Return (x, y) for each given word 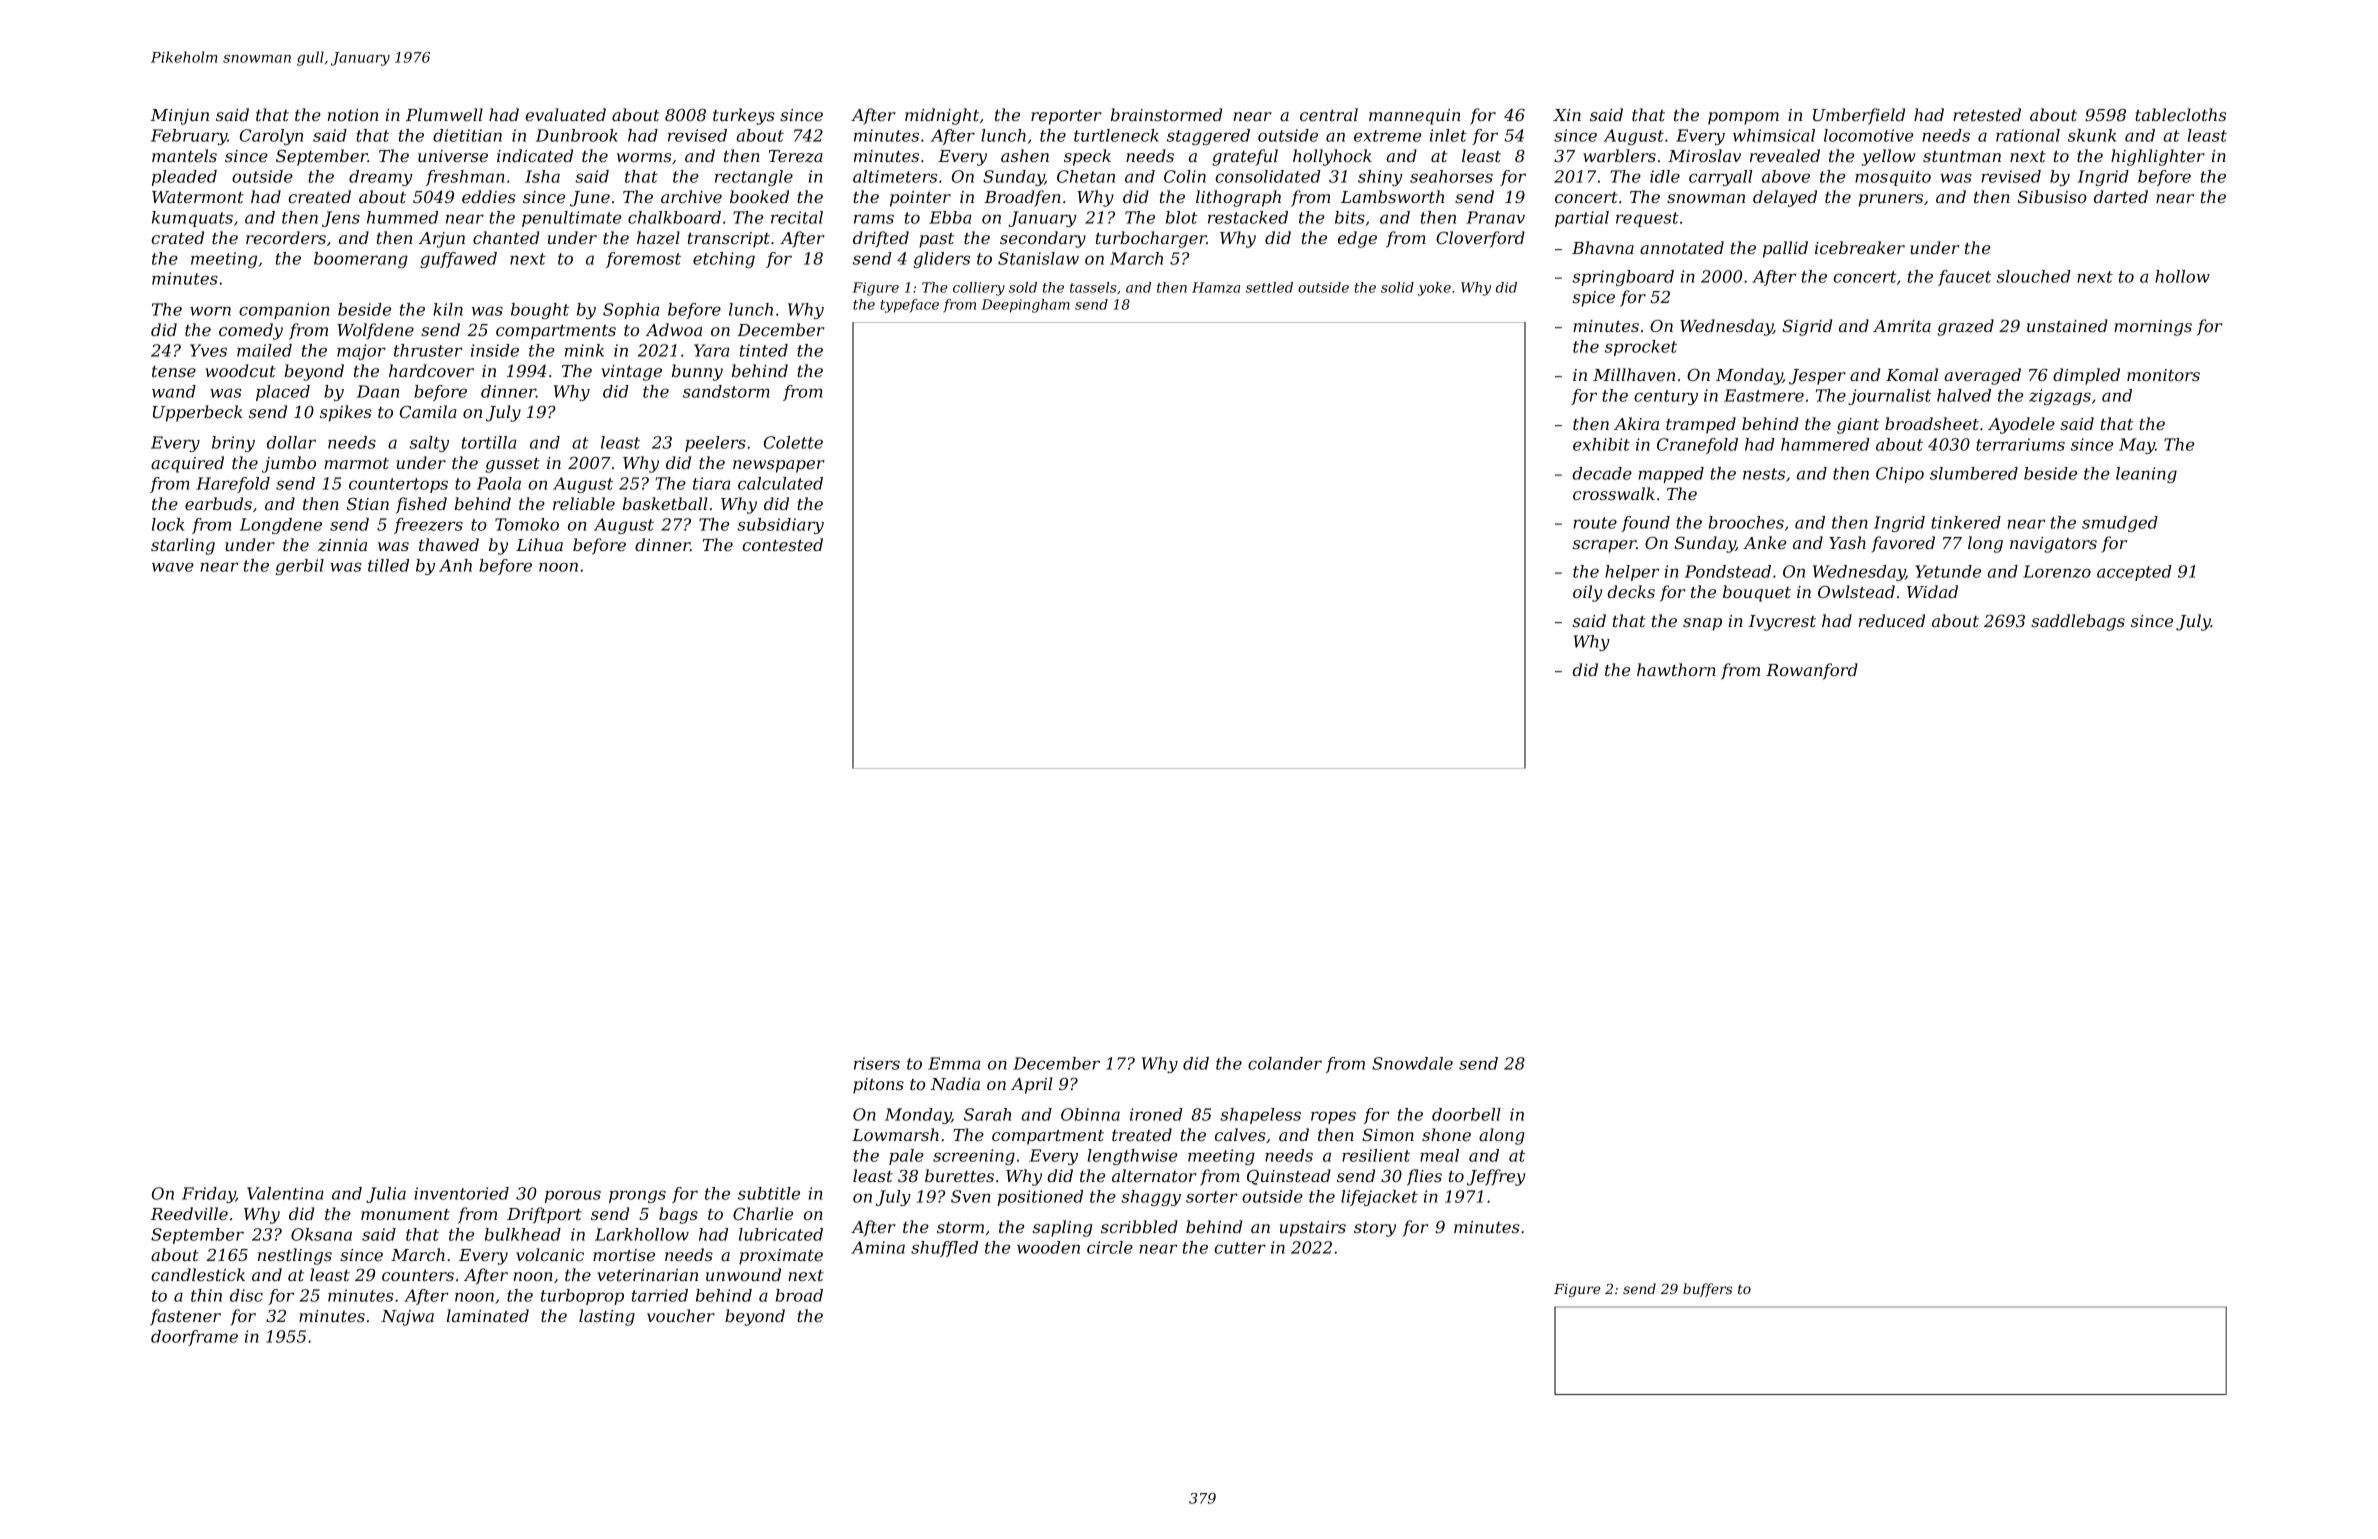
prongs (637, 1196)
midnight (942, 116)
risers (877, 1063)
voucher (681, 1315)
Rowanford (1812, 671)
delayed (1785, 198)
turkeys (744, 116)
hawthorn (1676, 669)
